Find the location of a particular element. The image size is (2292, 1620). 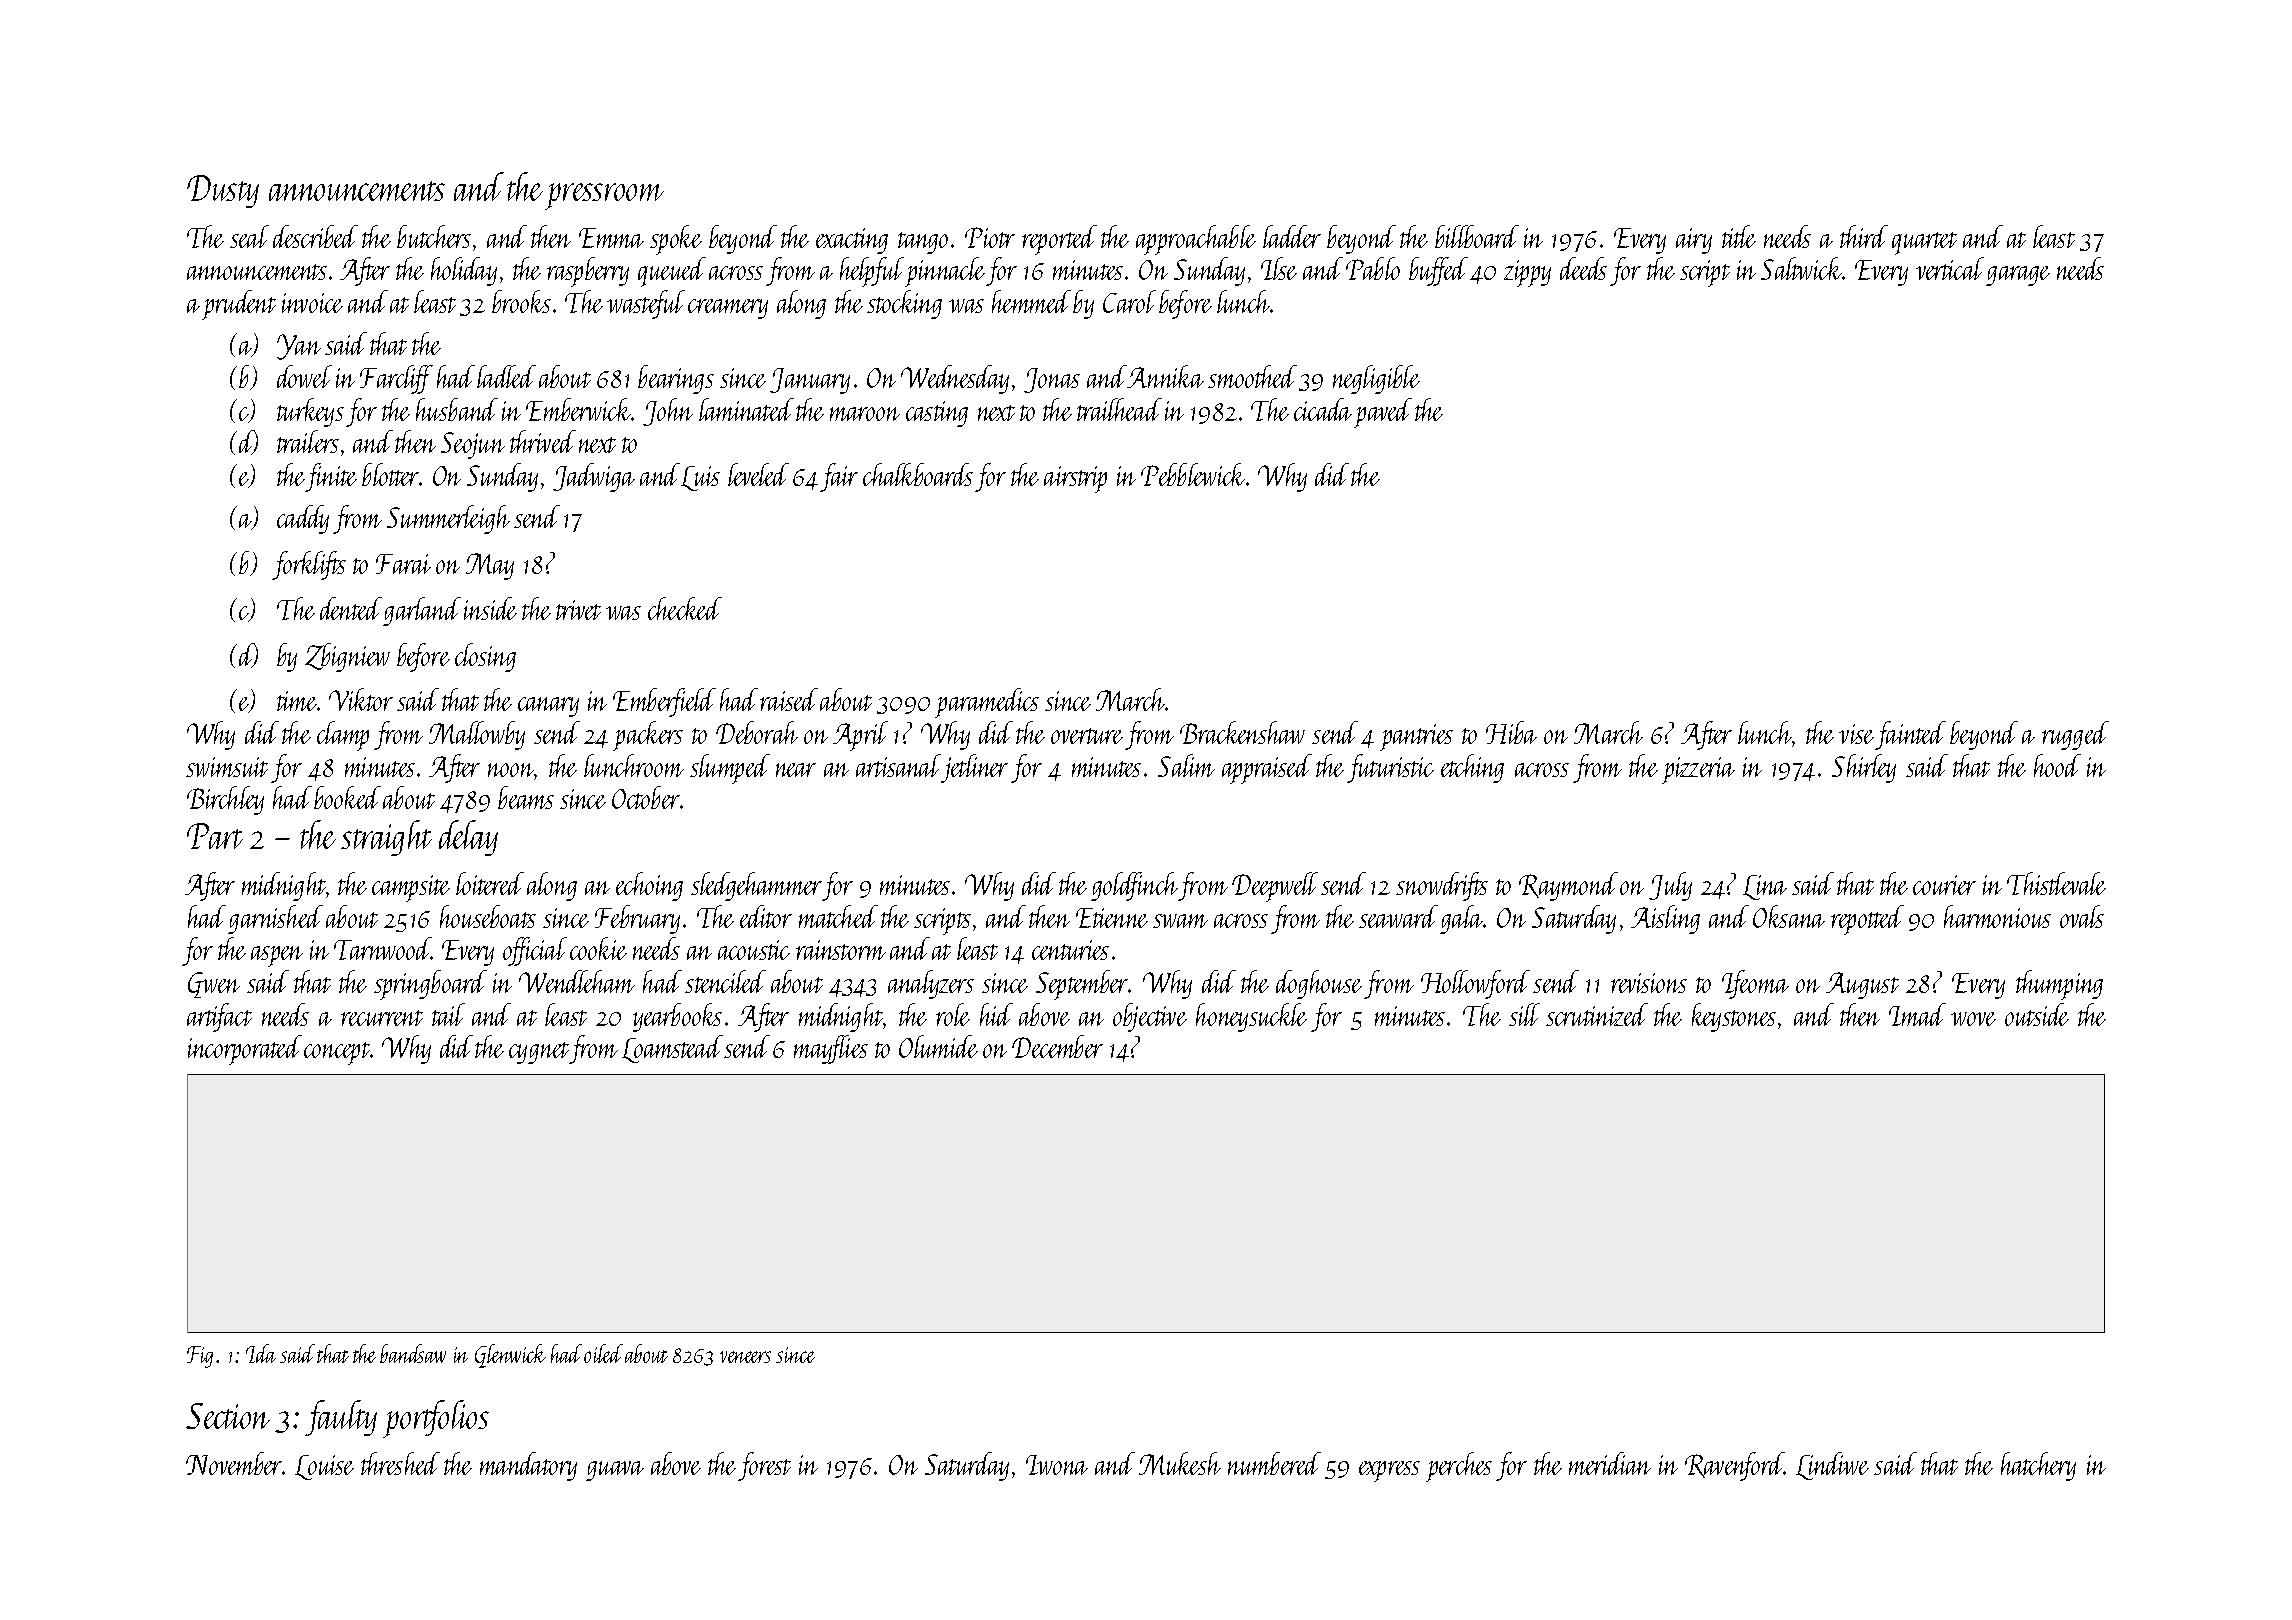

Summerleigh is located at coordinates (448, 519).
